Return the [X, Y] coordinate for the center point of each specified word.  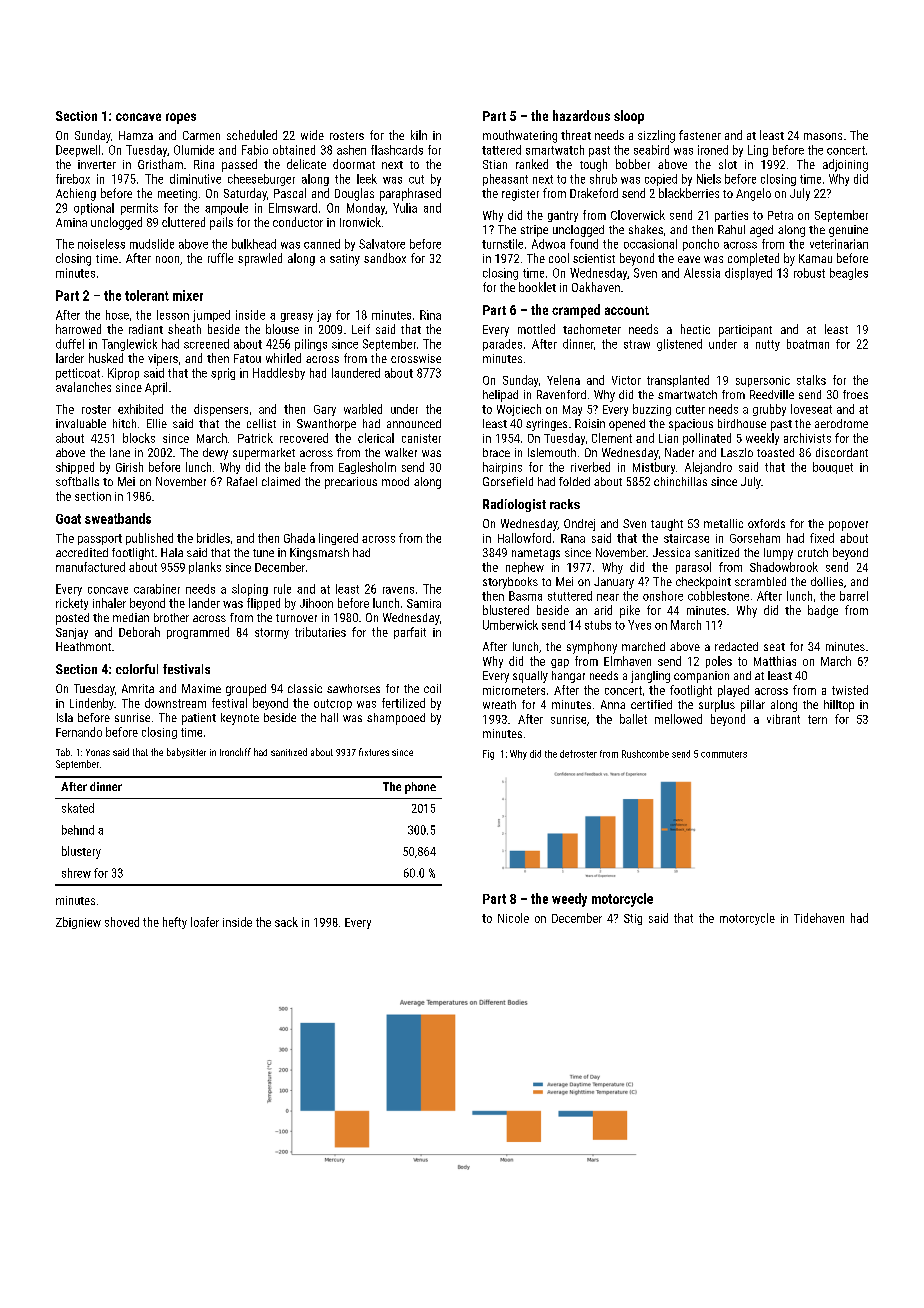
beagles [849, 274]
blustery [81, 852]
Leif [361, 329]
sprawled [260, 259]
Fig [488, 755]
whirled [283, 358]
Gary [325, 410]
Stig [633, 919]
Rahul [731, 229]
